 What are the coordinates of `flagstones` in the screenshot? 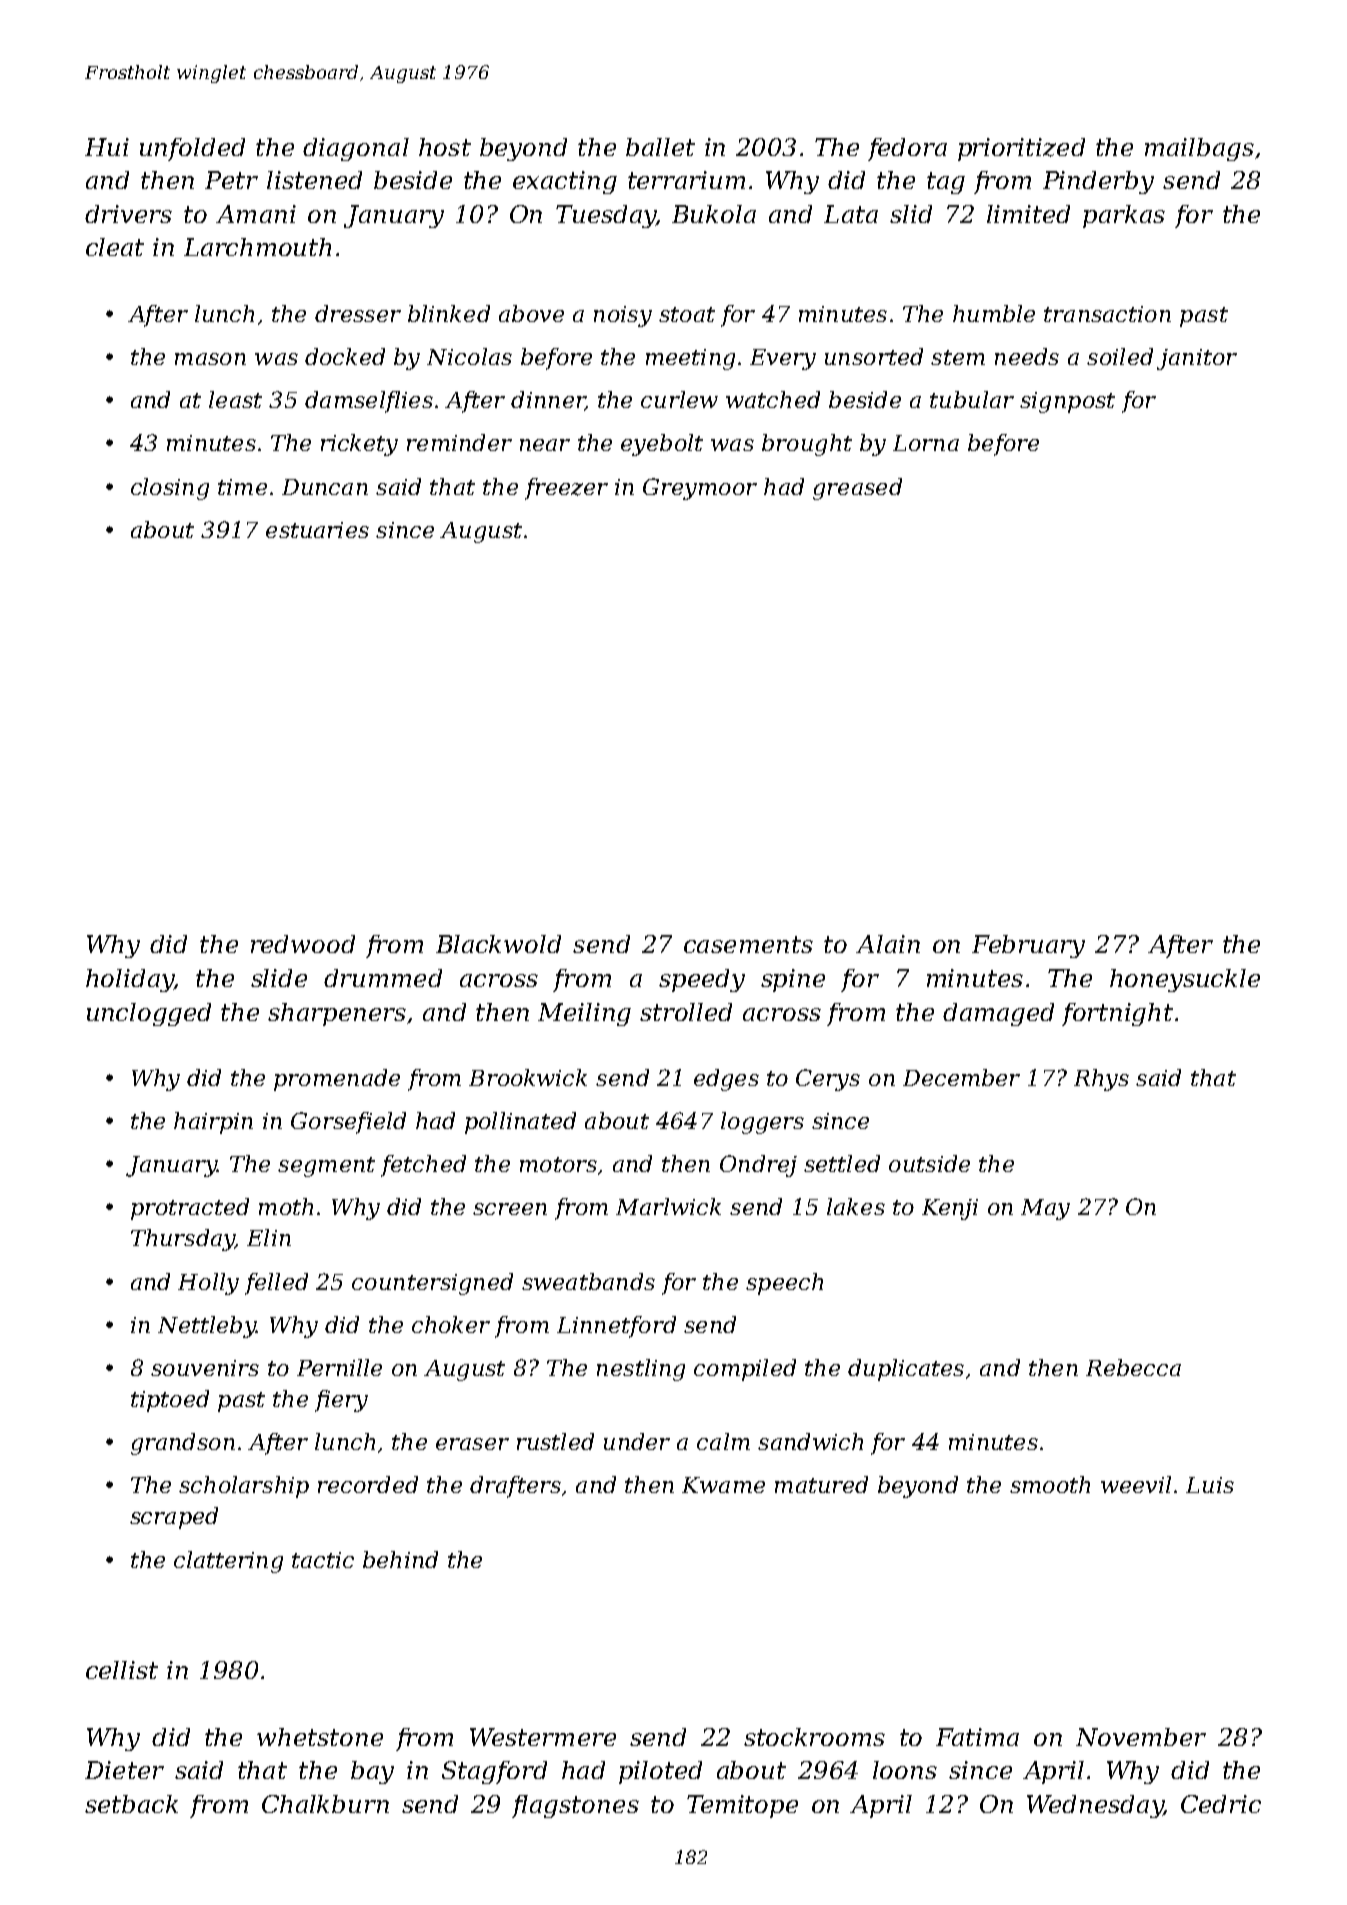 It's located at (575, 1806).
